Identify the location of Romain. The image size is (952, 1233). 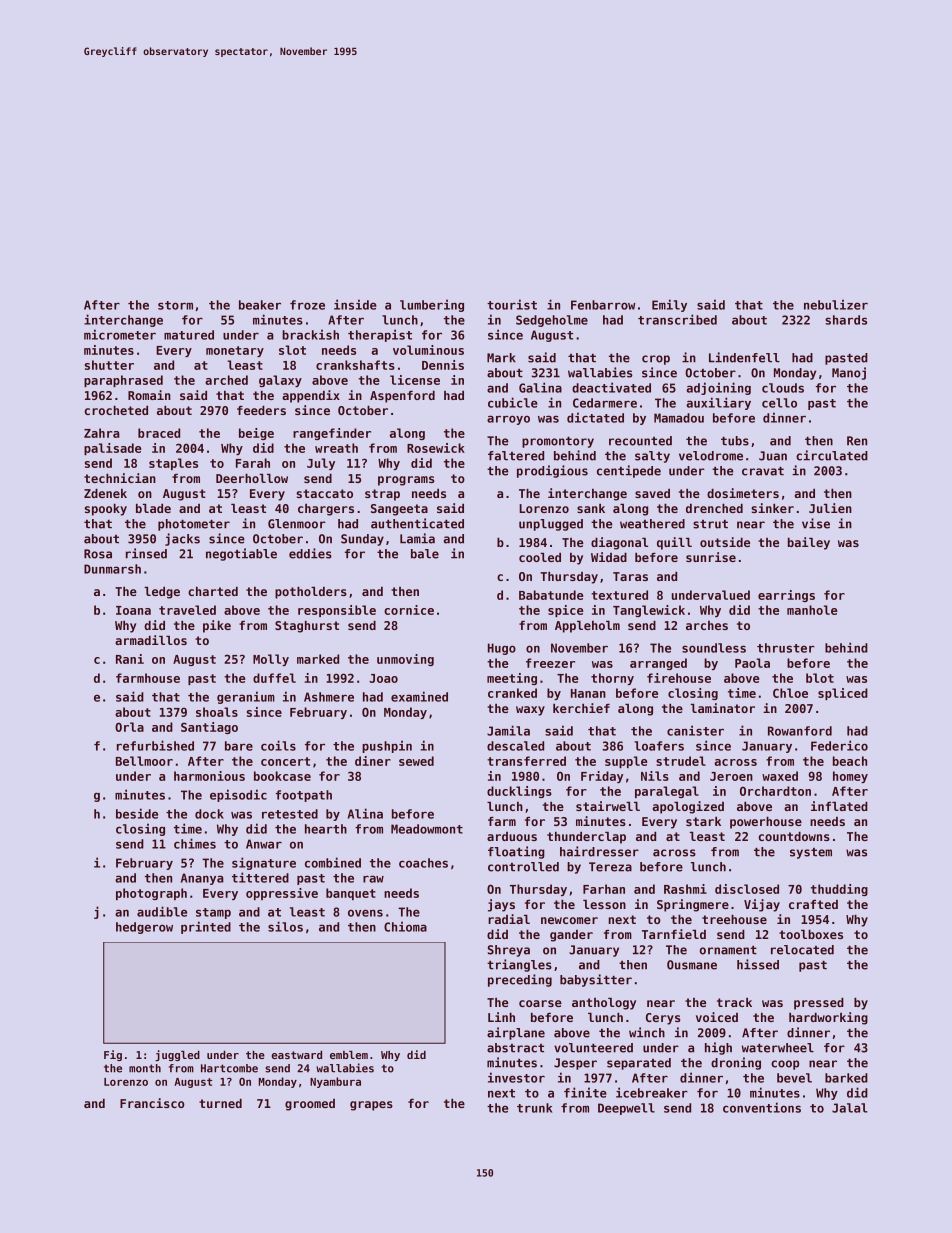
(149, 395).
